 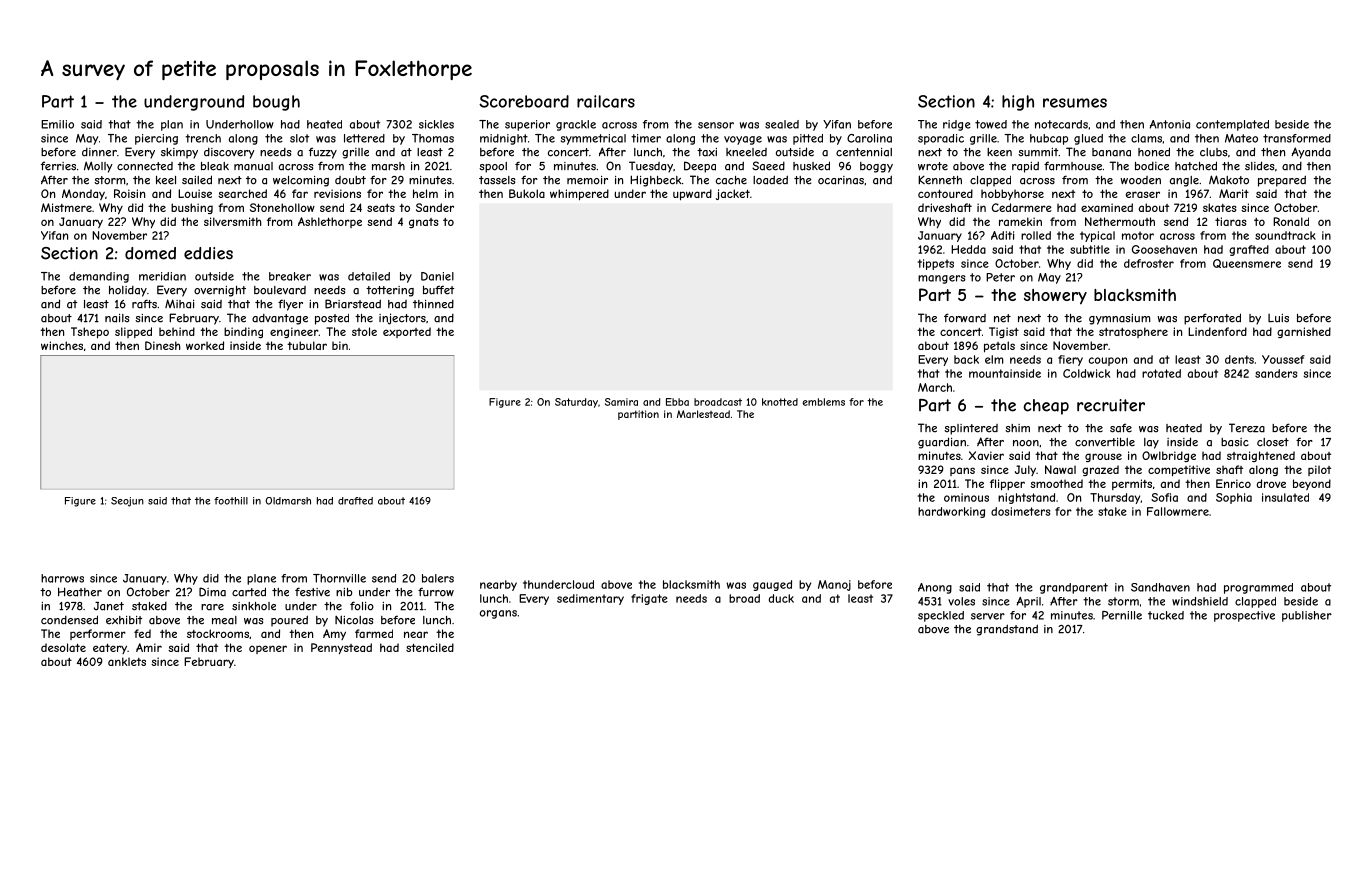 What do you see at coordinates (62, 578) in the screenshot?
I see `harrows` at bounding box center [62, 578].
